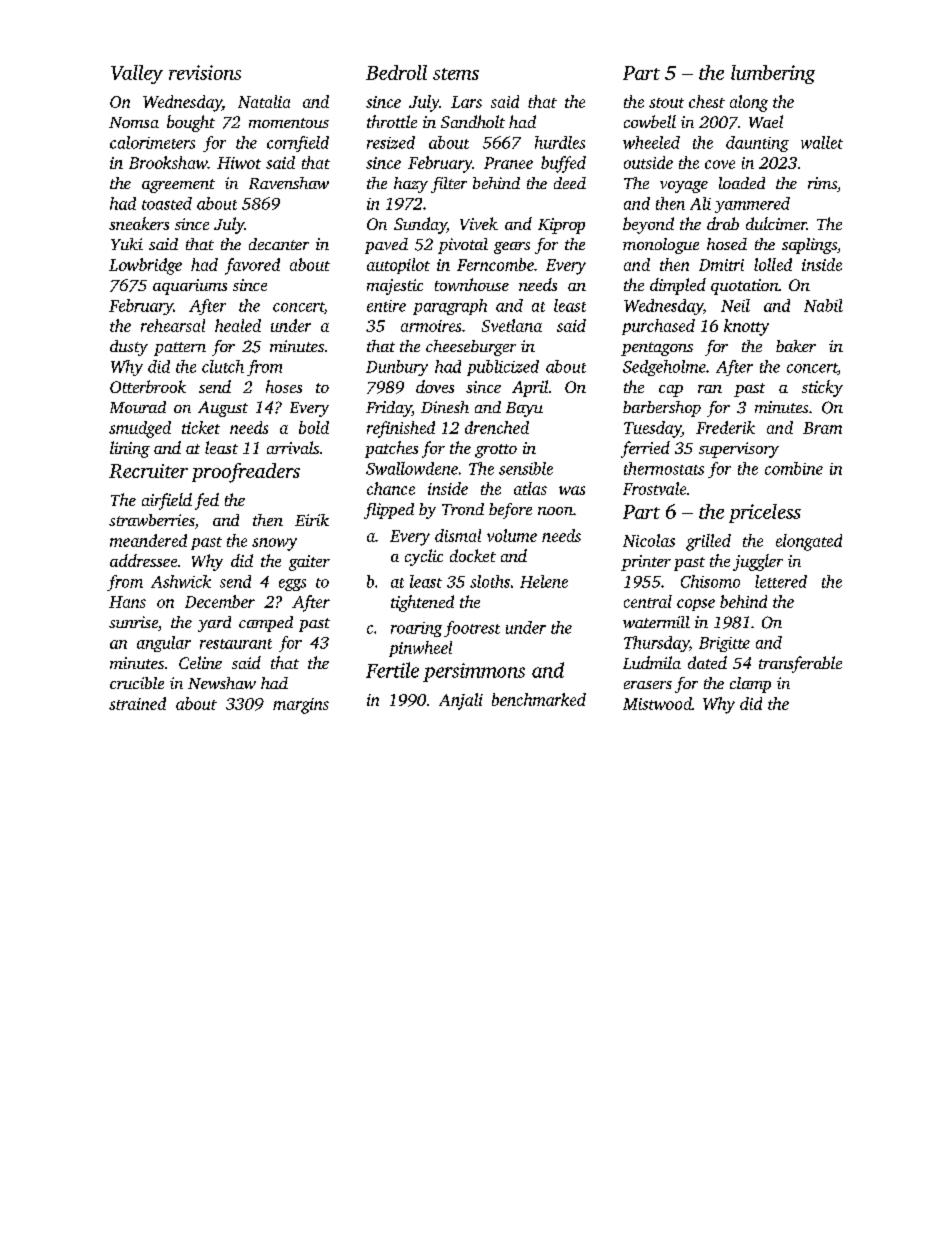  I want to click on Wael, so click(766, 121).
